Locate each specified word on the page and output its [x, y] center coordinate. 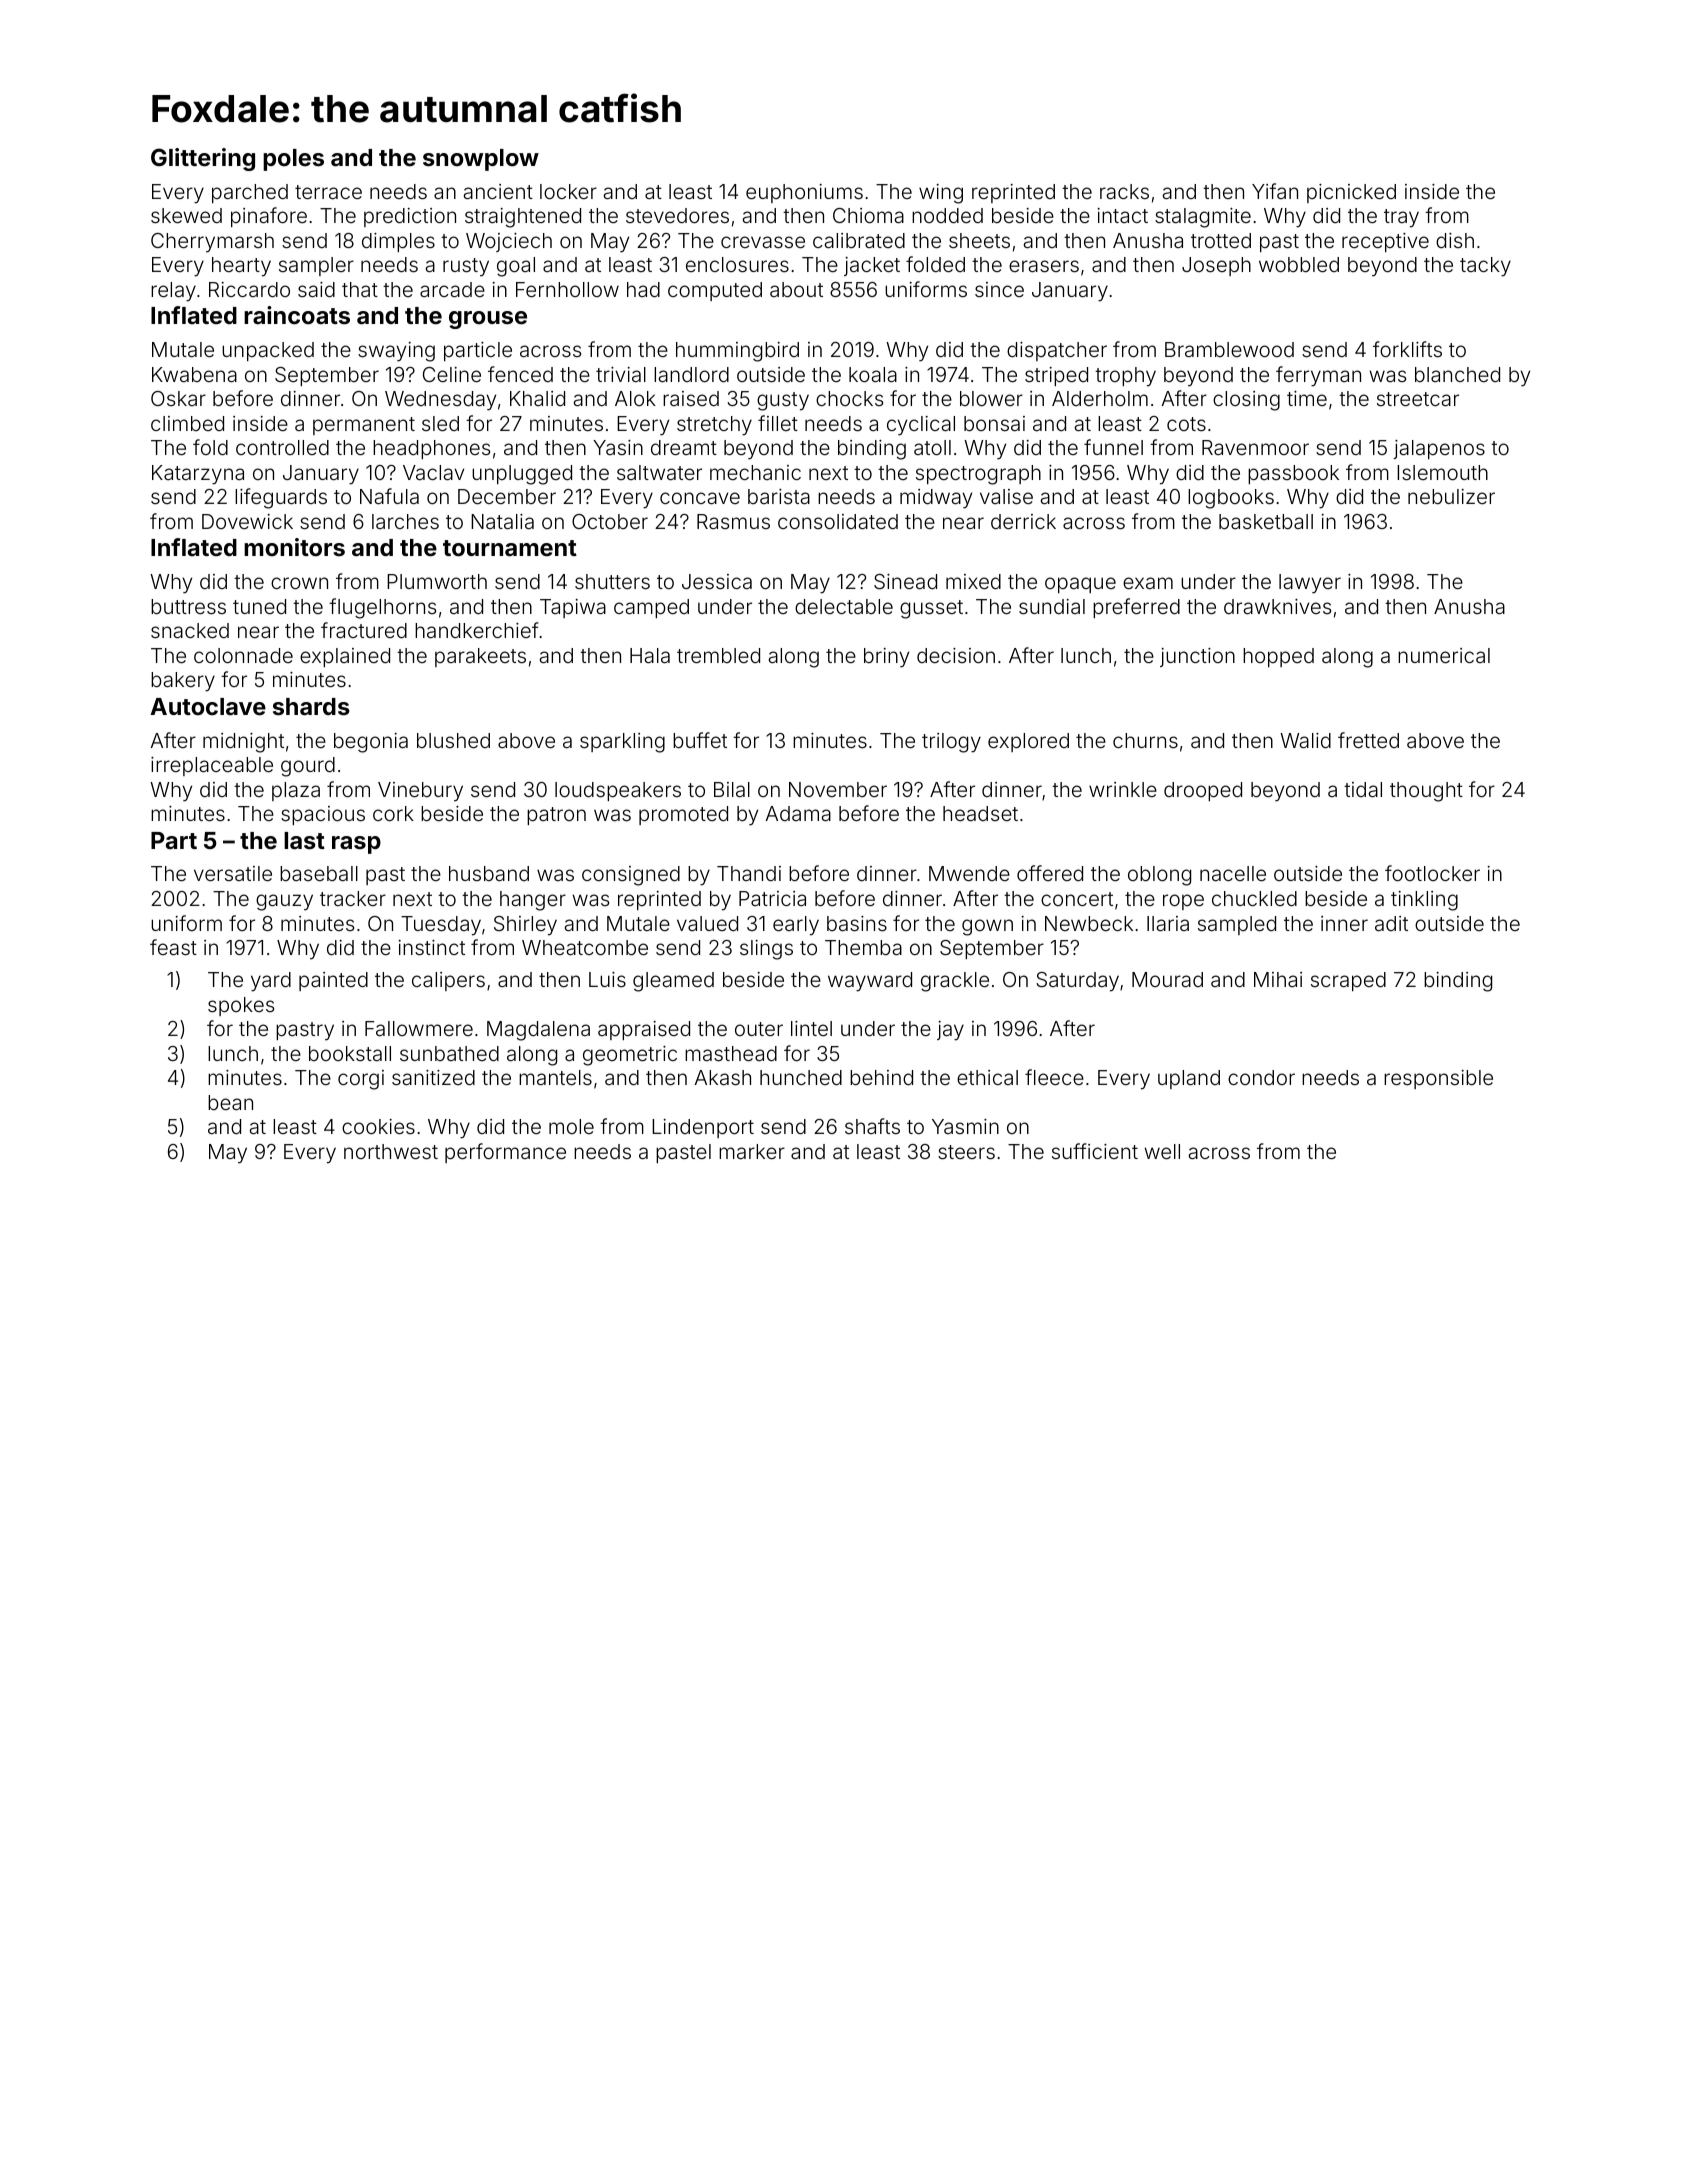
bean [230, 1102]
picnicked [1351, 193]
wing [941, 194]
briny [886, 658]
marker [752, 1151]
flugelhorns [382, 608]
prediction [410, 217]
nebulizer [1451, 496]
